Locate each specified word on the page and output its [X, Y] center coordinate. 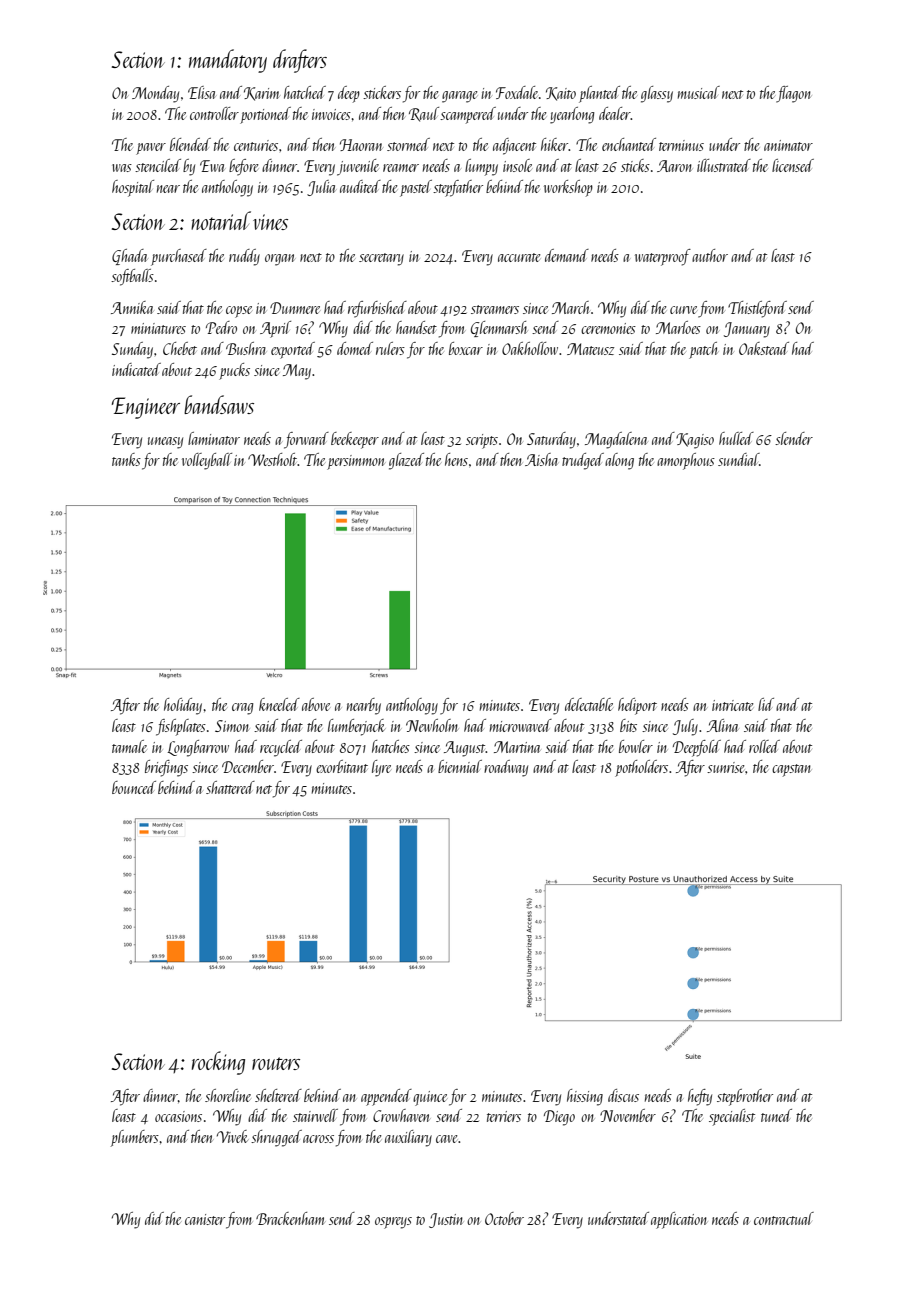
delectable [589, 704]
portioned [265, 115]
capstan [791, 770]
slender [794, 438]
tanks [126, 459]
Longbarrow [198, 748]
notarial [221, 220]
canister [205, 1219]
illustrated [724, 165]
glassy [657, 94]
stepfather [458, 188]
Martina [517, 747]
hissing [585, 1097]
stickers [382, 92]
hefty [700, 1097]
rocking [218, 1063]
